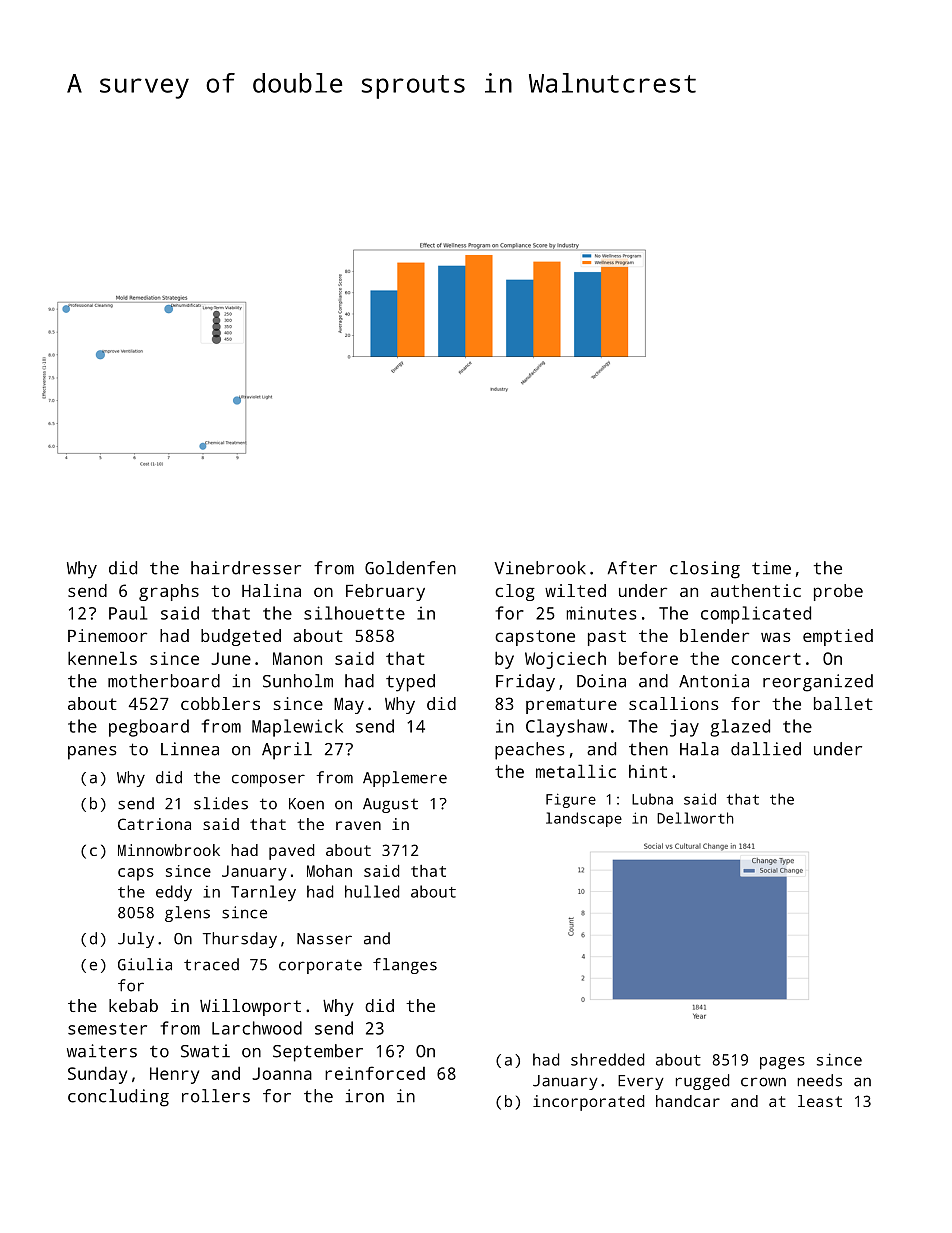 The image size is (952, 1233). I want to click on After, so click(632, 568).
